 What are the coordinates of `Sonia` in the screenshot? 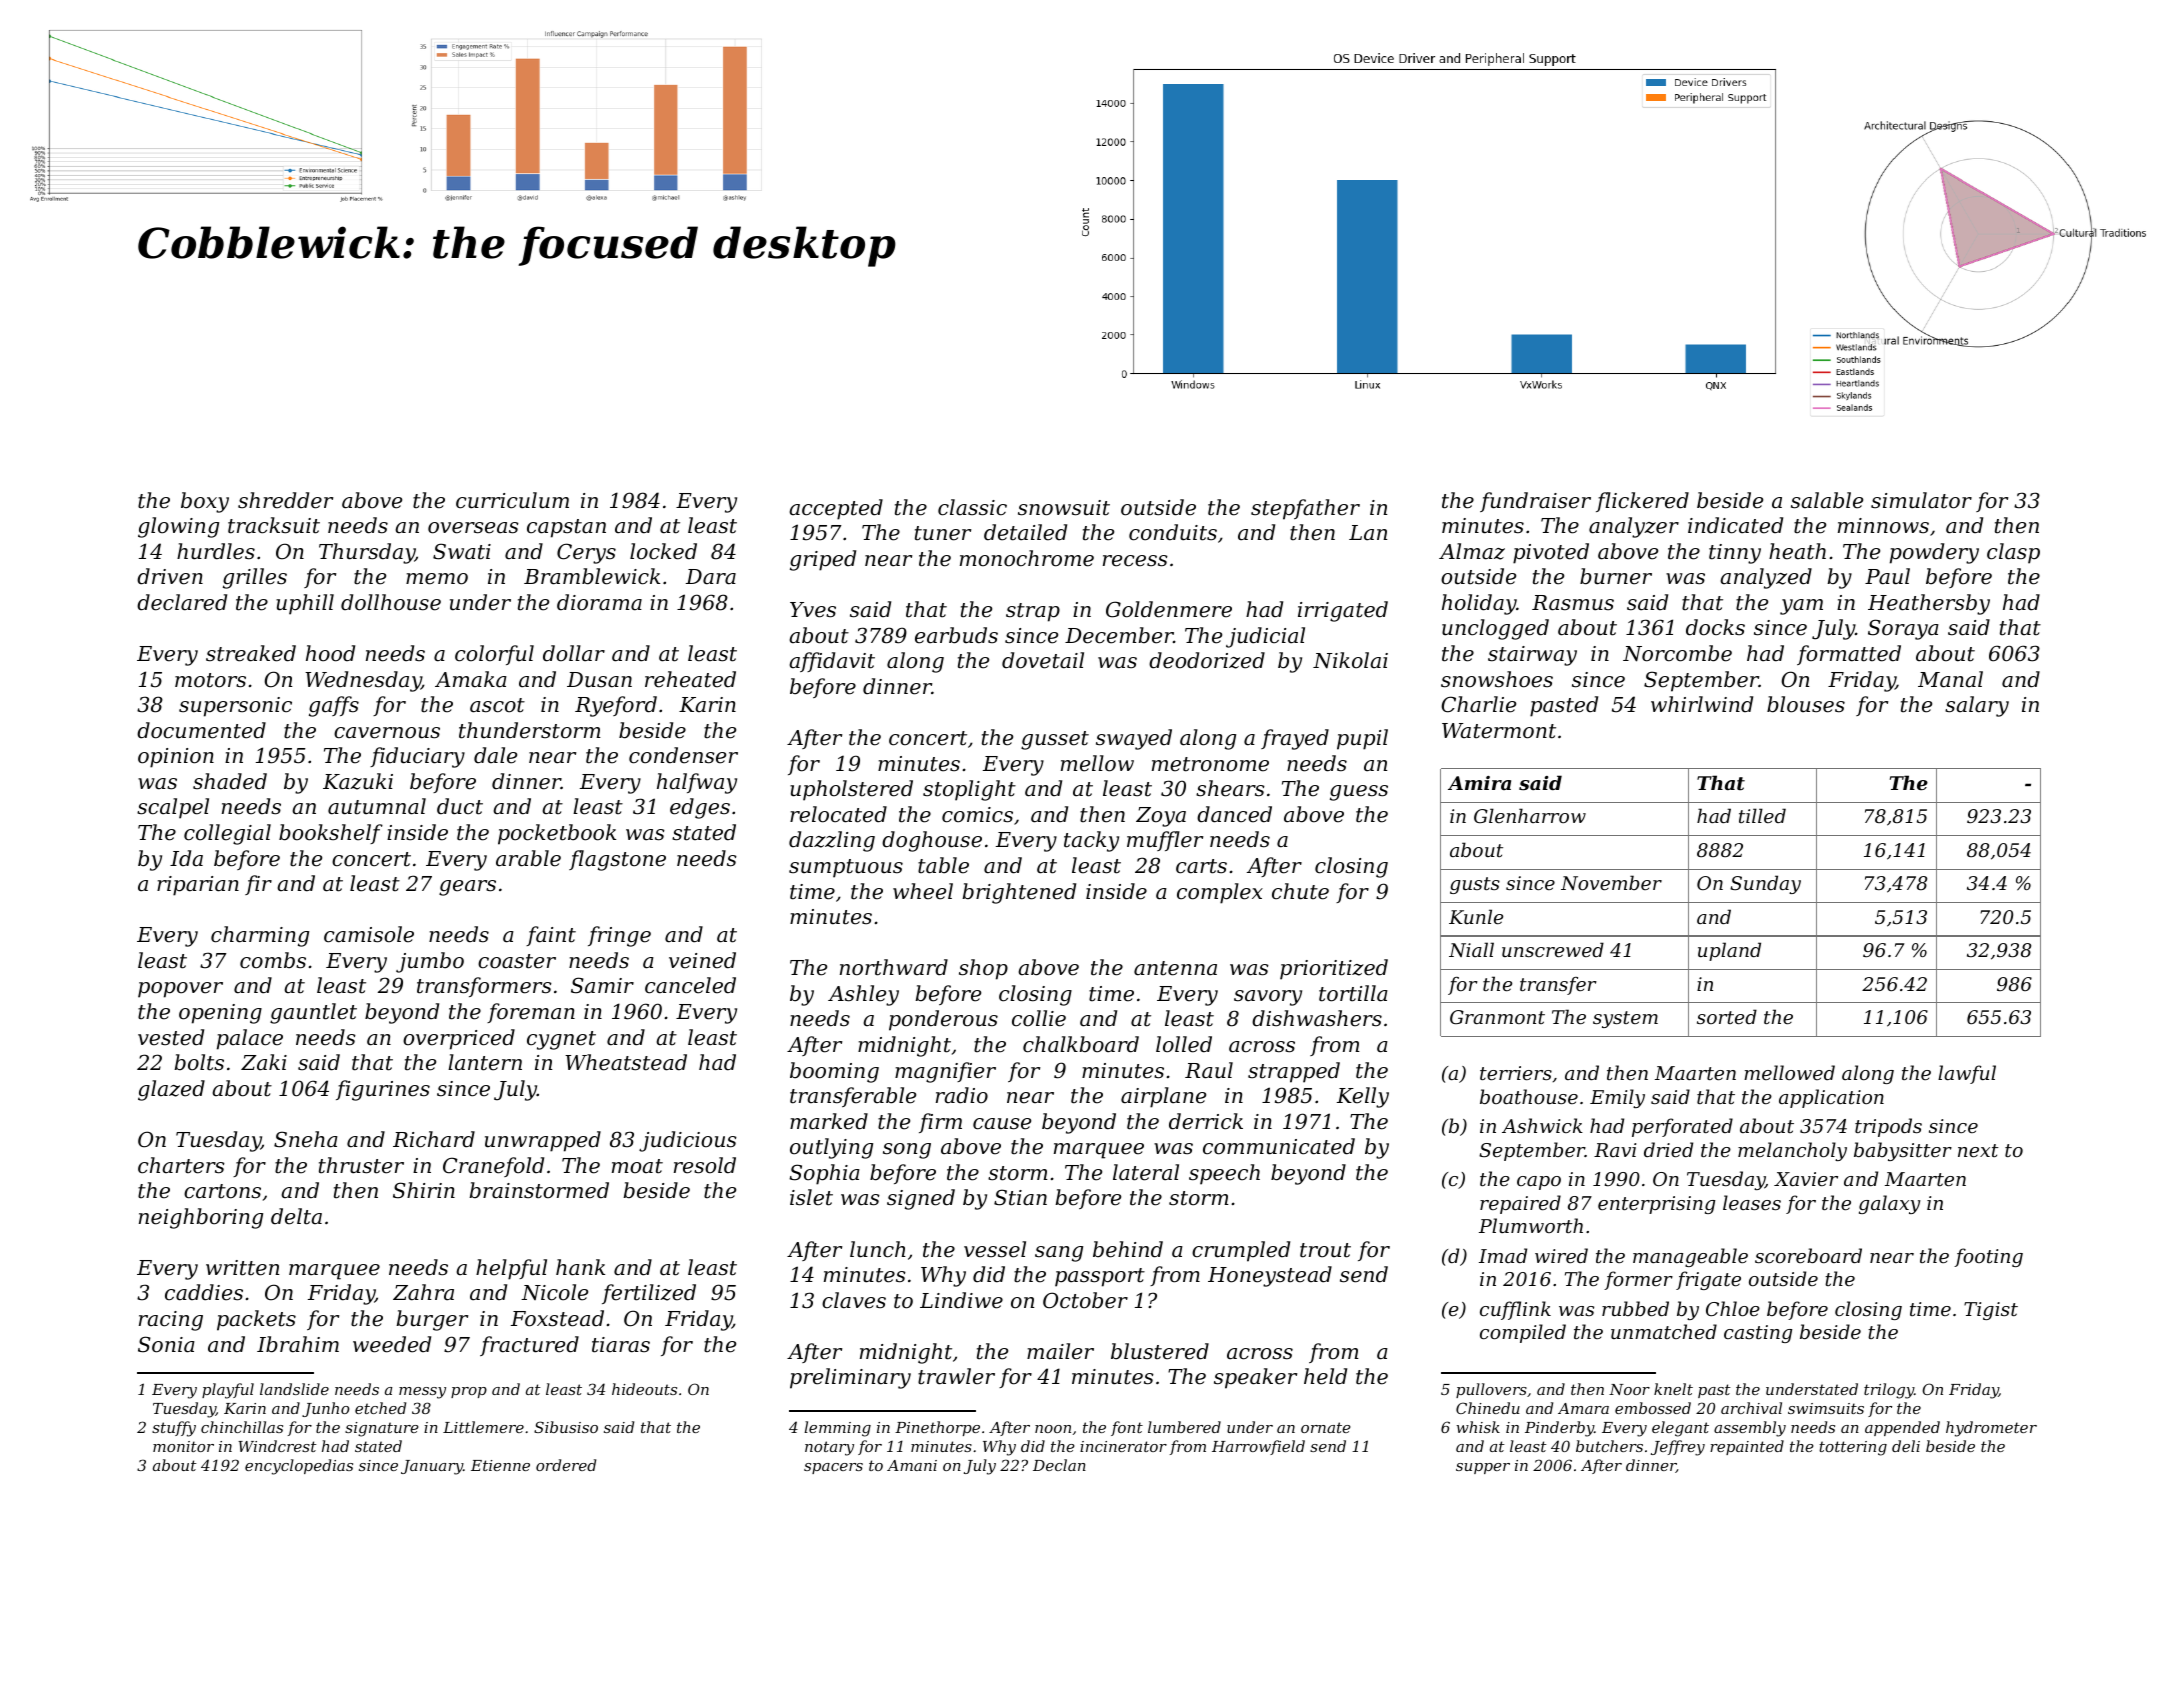 It's located at (166, 1344).
